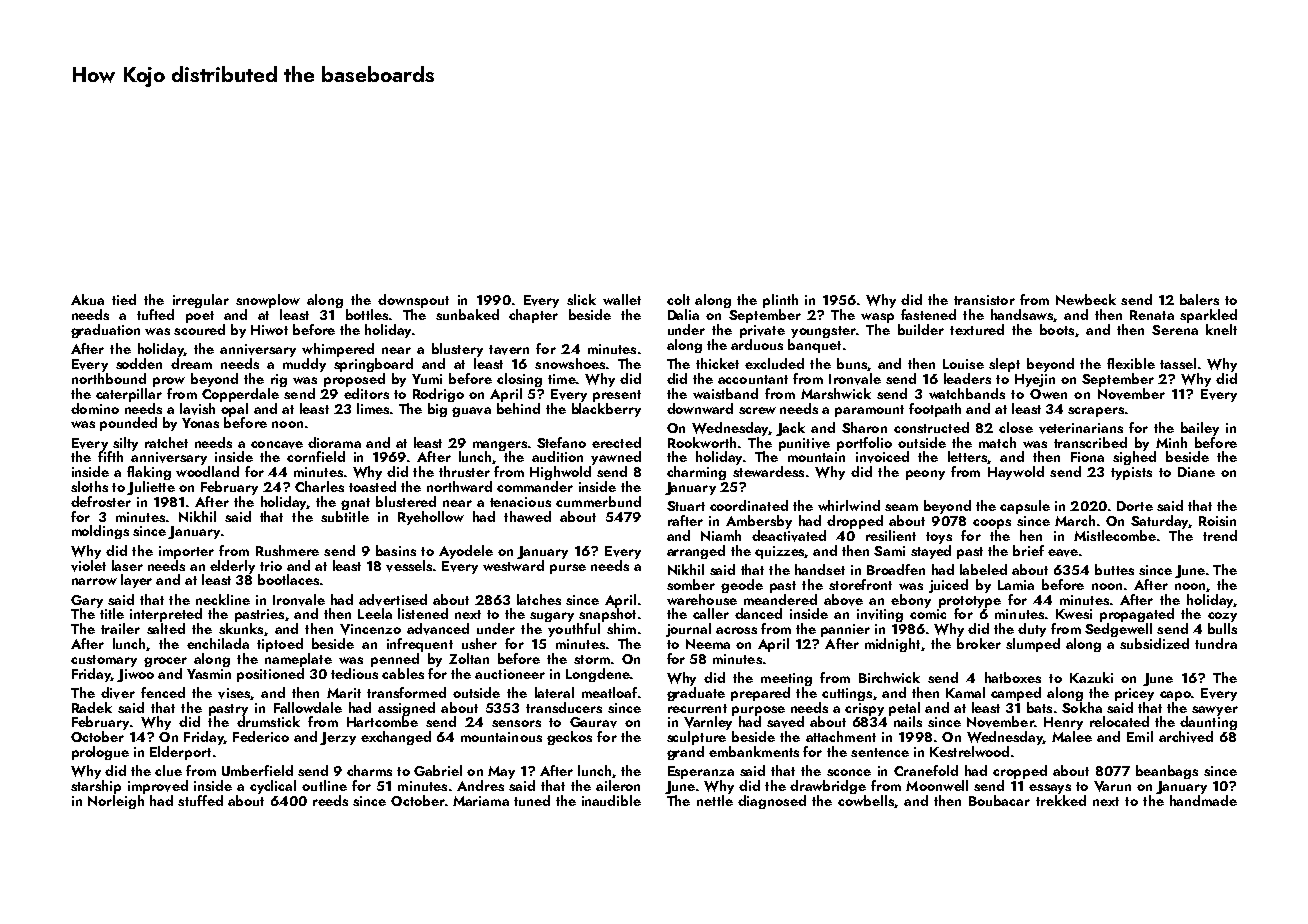 The image size is (1308, 924). What do you see at coordinates (560, 473) in the screenshot?
I see `Highwold` at bounding box center [560, 473].
